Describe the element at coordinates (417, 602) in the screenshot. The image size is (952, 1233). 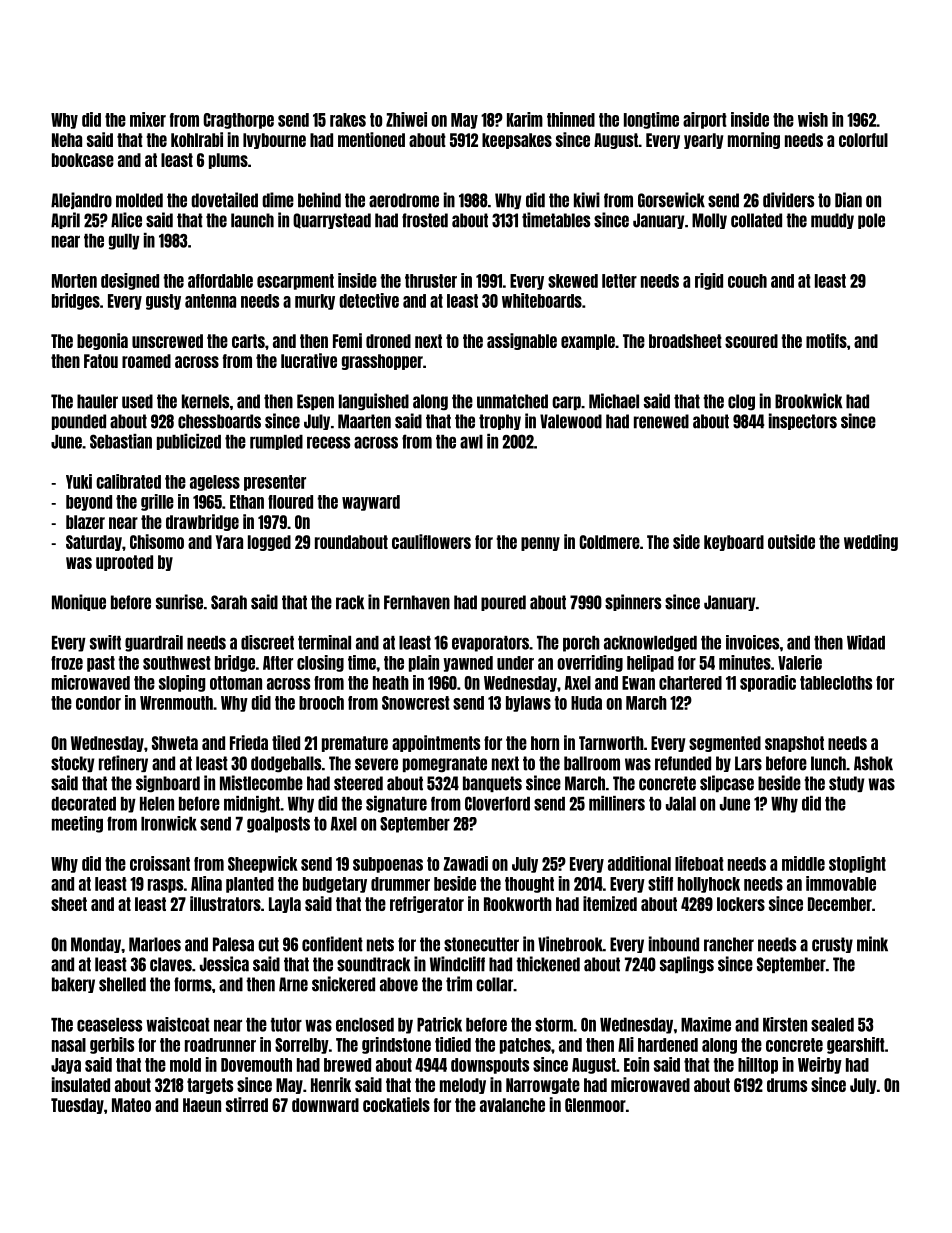
I see `Fernhaven` at that location.
